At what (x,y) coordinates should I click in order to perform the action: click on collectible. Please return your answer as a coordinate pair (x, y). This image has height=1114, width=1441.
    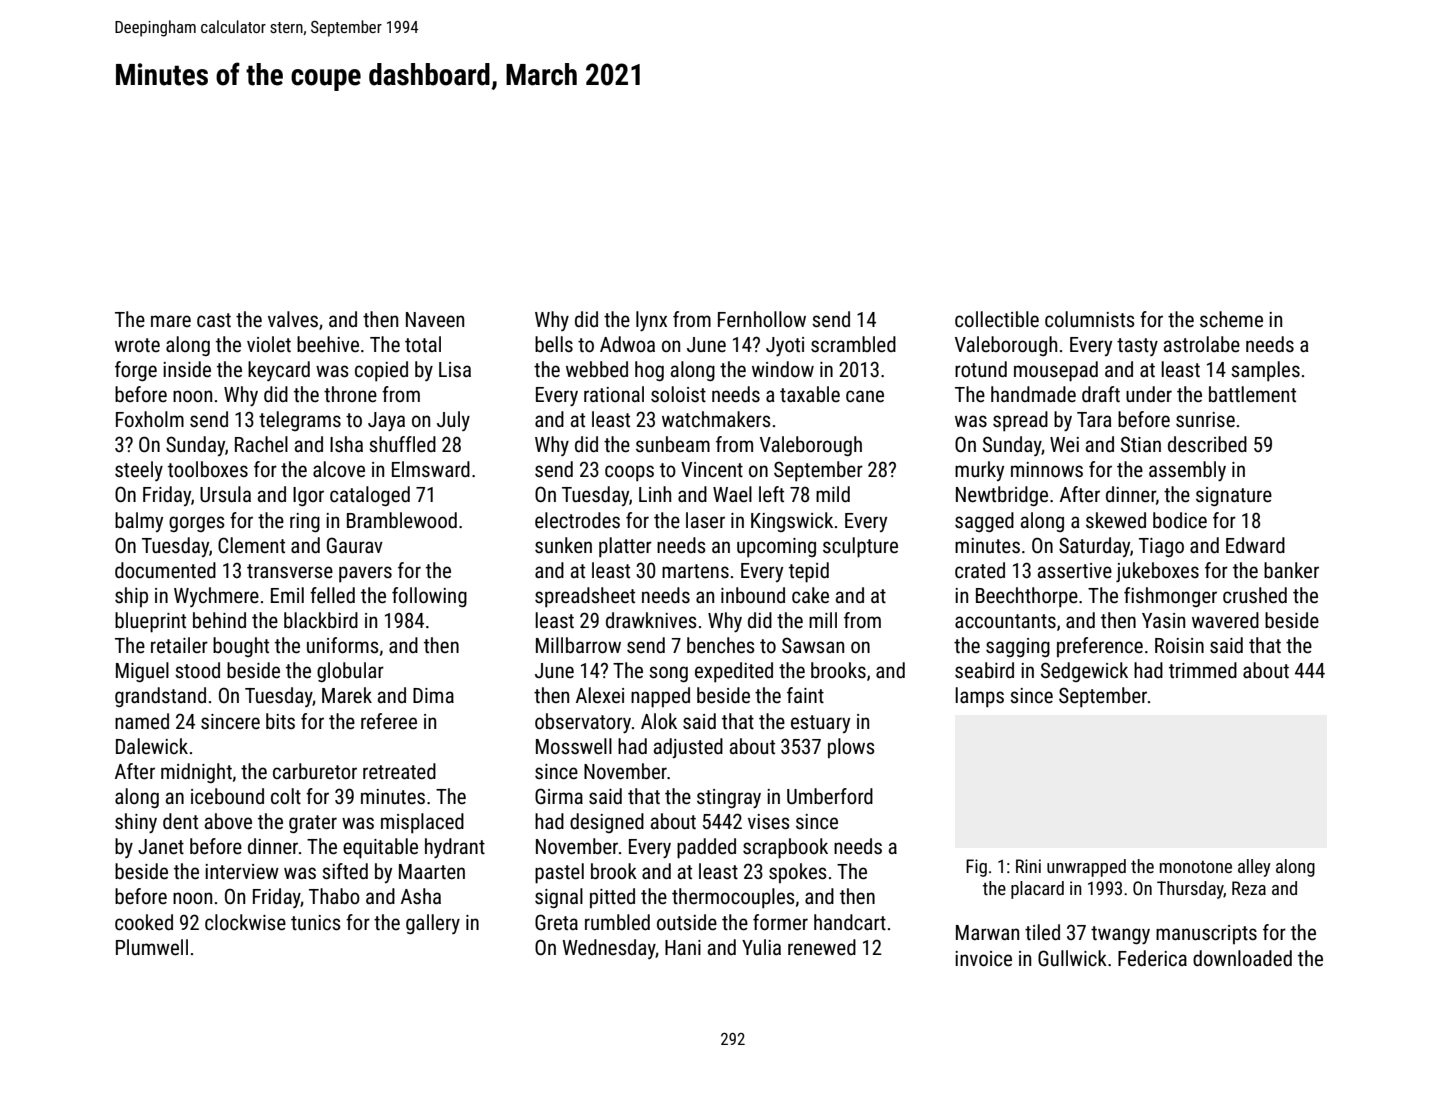
    Looking at the image, I should click on (997, 319).
